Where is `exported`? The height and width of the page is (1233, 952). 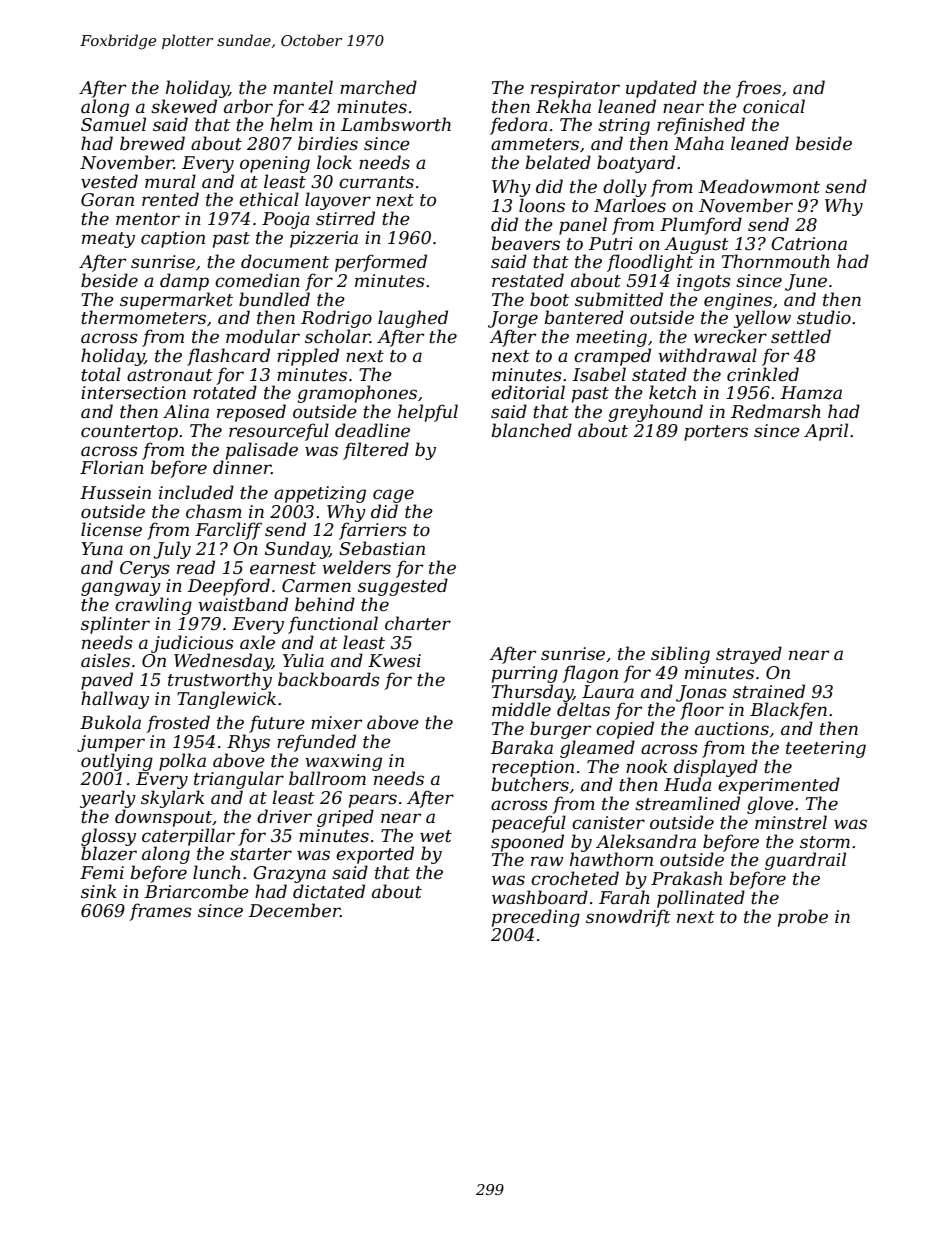
exported is located at coordinates (375, 855).
